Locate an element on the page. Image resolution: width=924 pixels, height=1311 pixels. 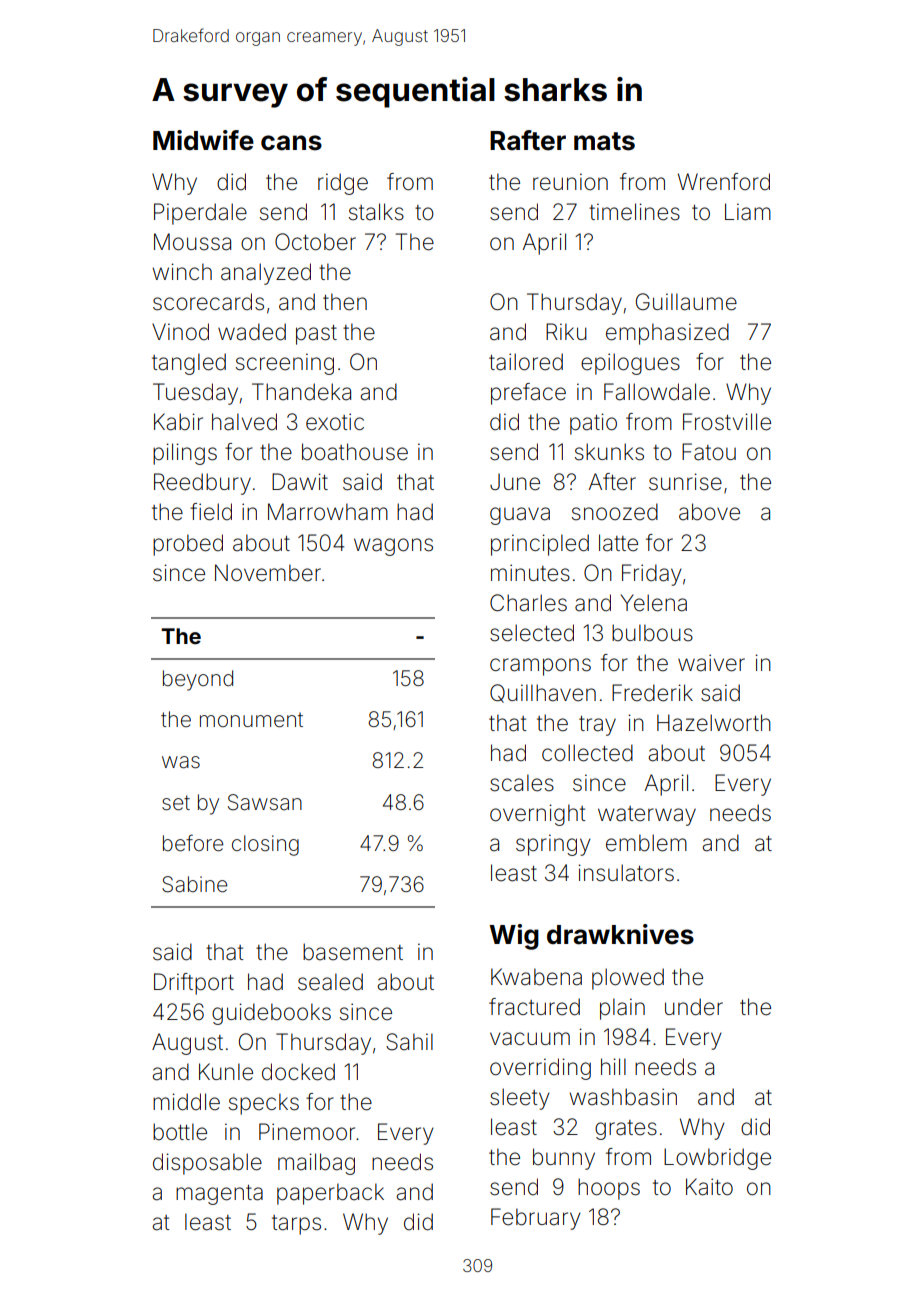
under is located at coordinates (694, 1007).
